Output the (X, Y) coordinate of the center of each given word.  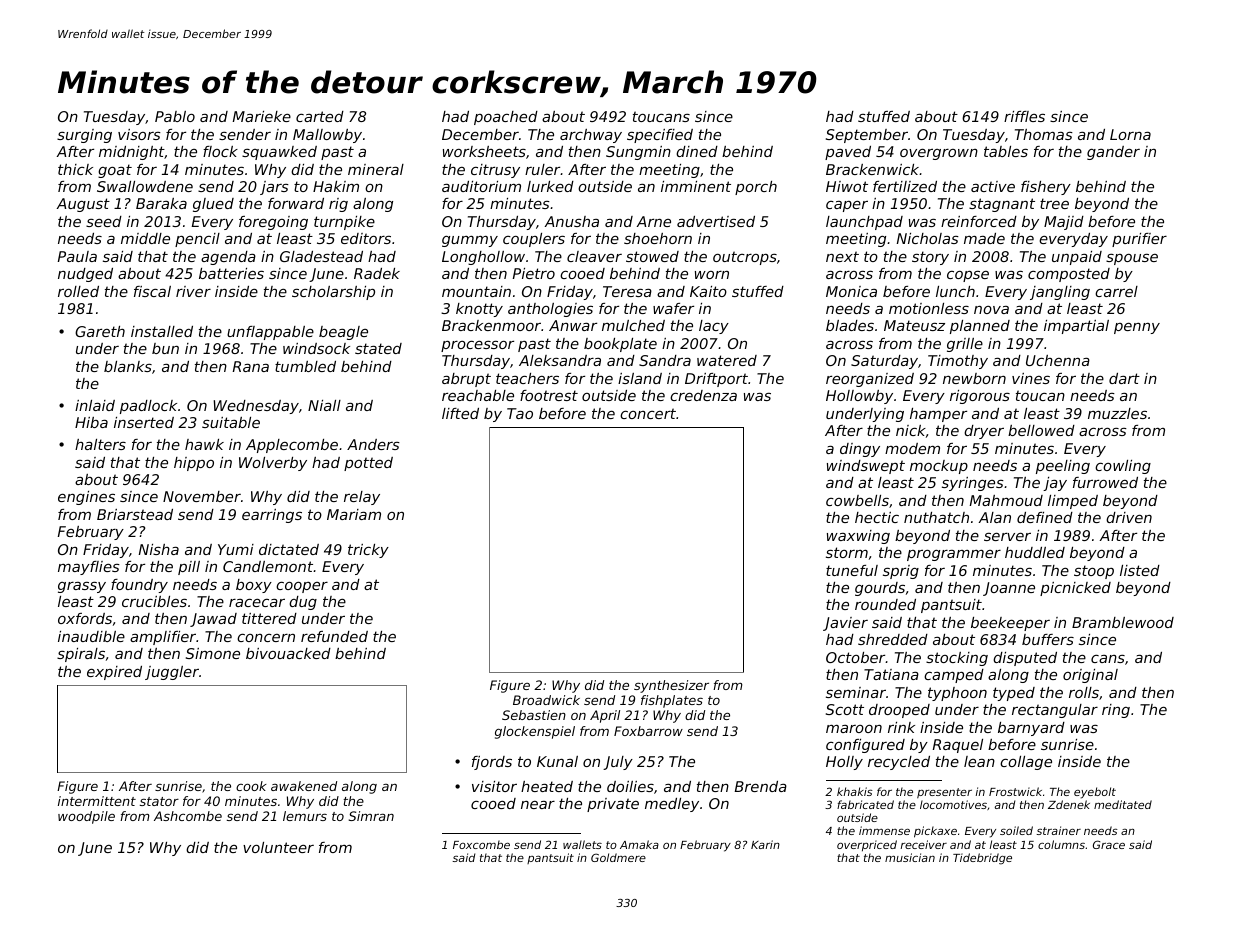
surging (84, 136)
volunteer (278, 847)
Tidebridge (982, 859)
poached (506, 118)
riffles (1024, 116)
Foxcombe (481, 844)
